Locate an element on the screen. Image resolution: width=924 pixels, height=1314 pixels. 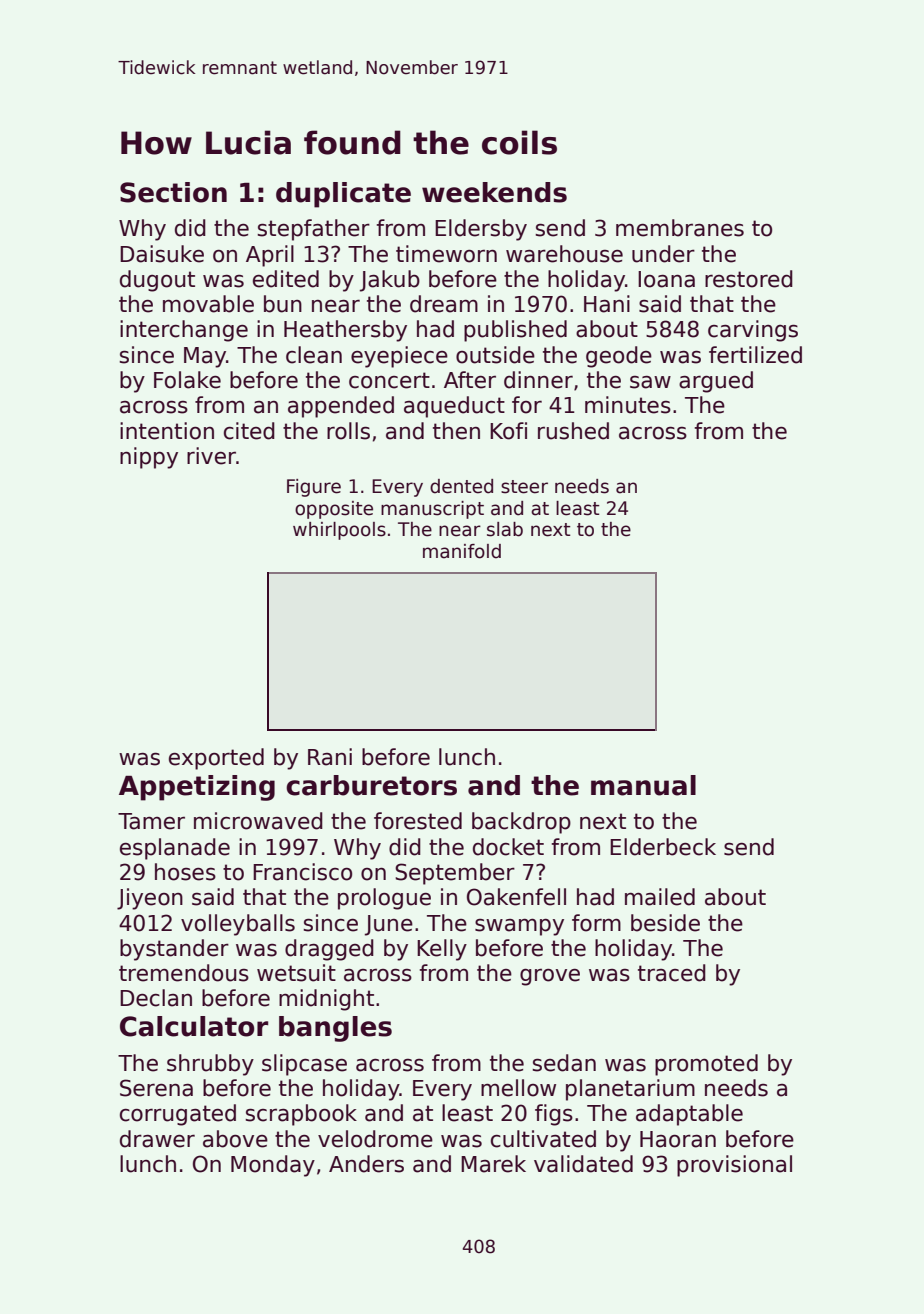
argued is located at coordinates (716, 382).
